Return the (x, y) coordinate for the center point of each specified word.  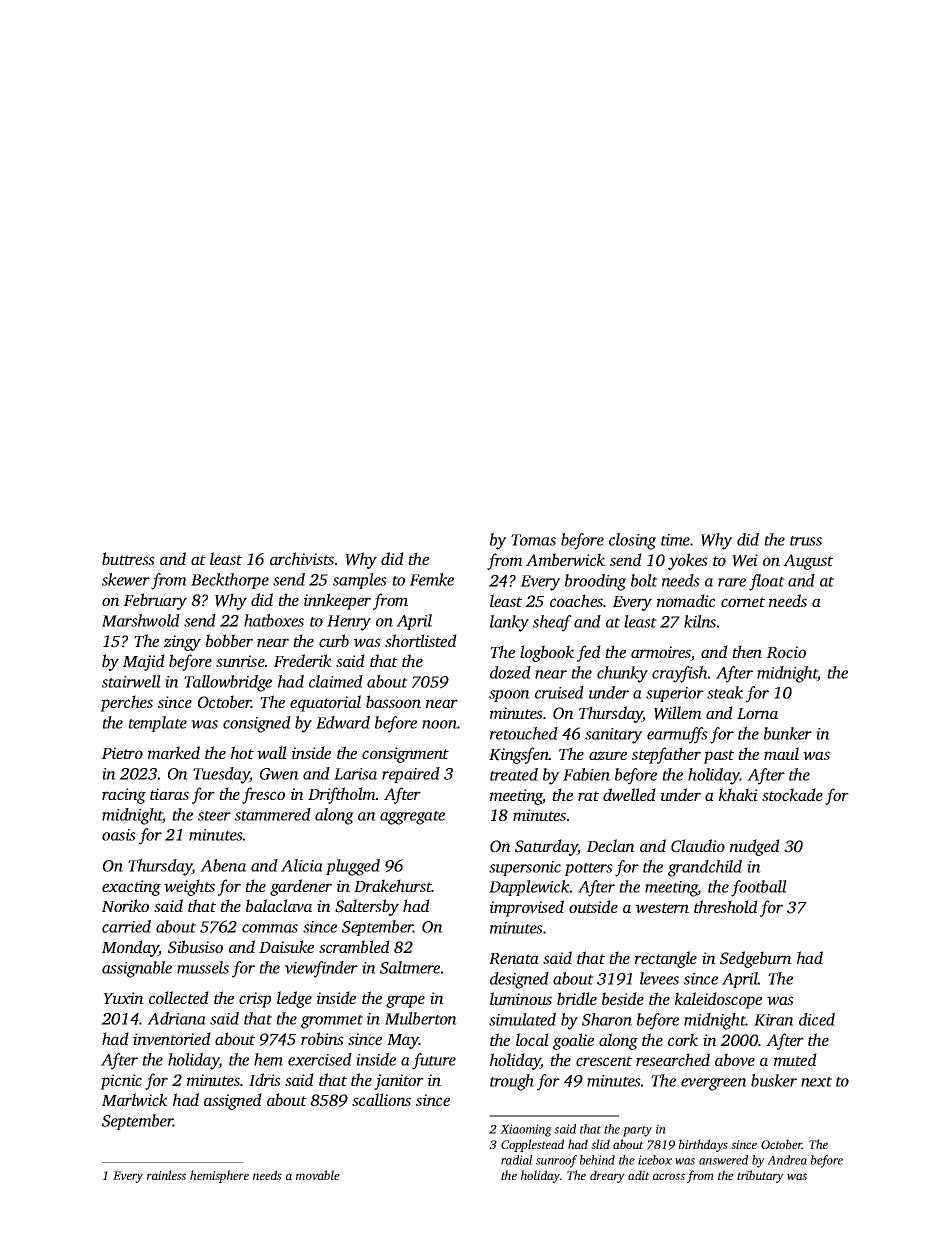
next (816, 1082)
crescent (604, 1061)
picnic (121, 1082)
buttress (128, 558)
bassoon (393, 701)
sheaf (552, 623)
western (662, 908)
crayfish (679, 674)
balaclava (279, 905)
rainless (166, 1175)
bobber (229, 640)
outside (593, 906)
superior (675, 694)
